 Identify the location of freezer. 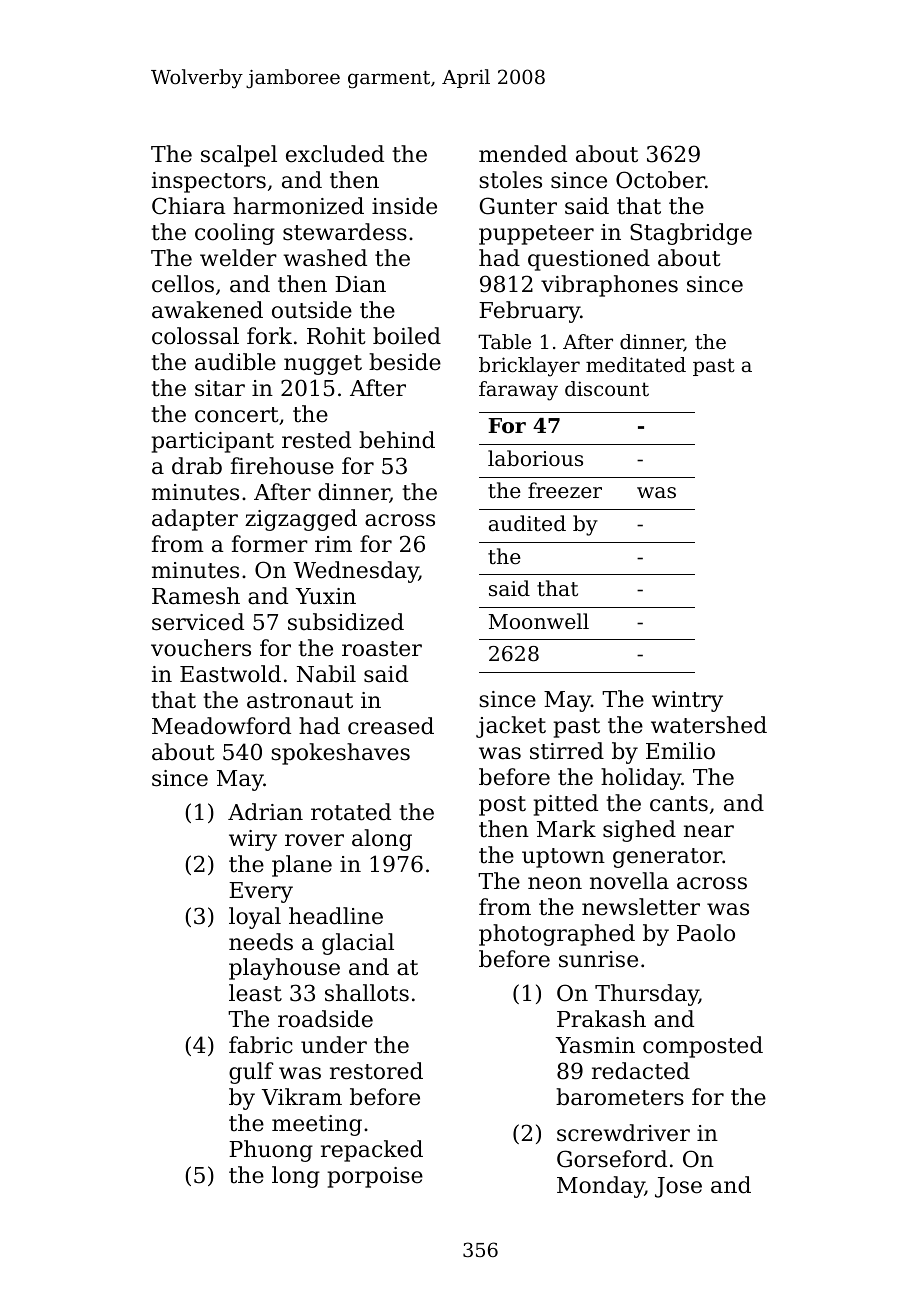
(565, 490).
